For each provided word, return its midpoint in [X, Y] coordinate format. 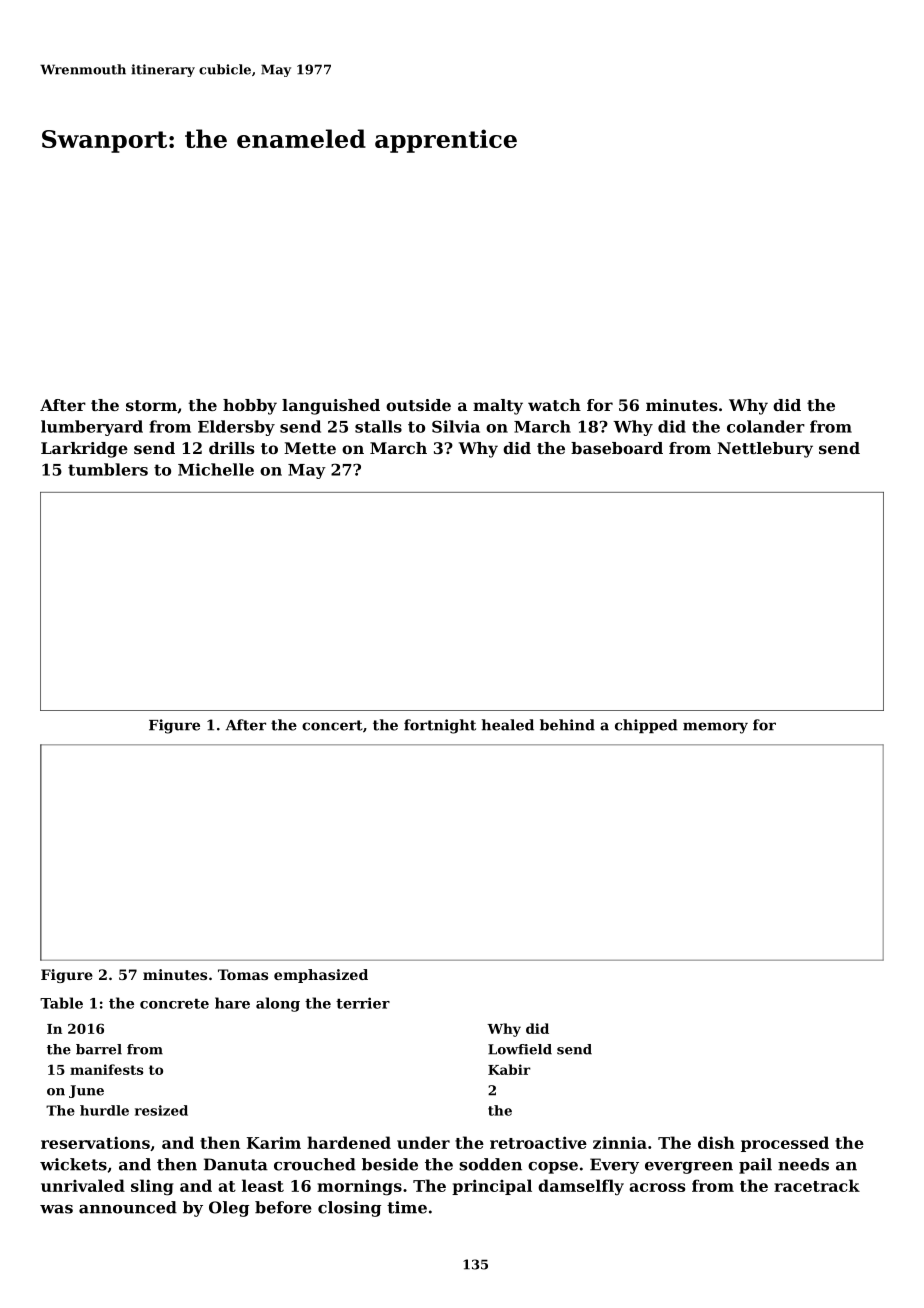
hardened [349, 1142]
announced [128, 1207]
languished [331, 407]
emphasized [321, 976]
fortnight [440, 726]
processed [785, 1144]
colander [766, 426]
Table [61, 1003]
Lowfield [520, 1049]
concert [332, 725]
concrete [174, 1003]
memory [715, 728]
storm [151, 405]
